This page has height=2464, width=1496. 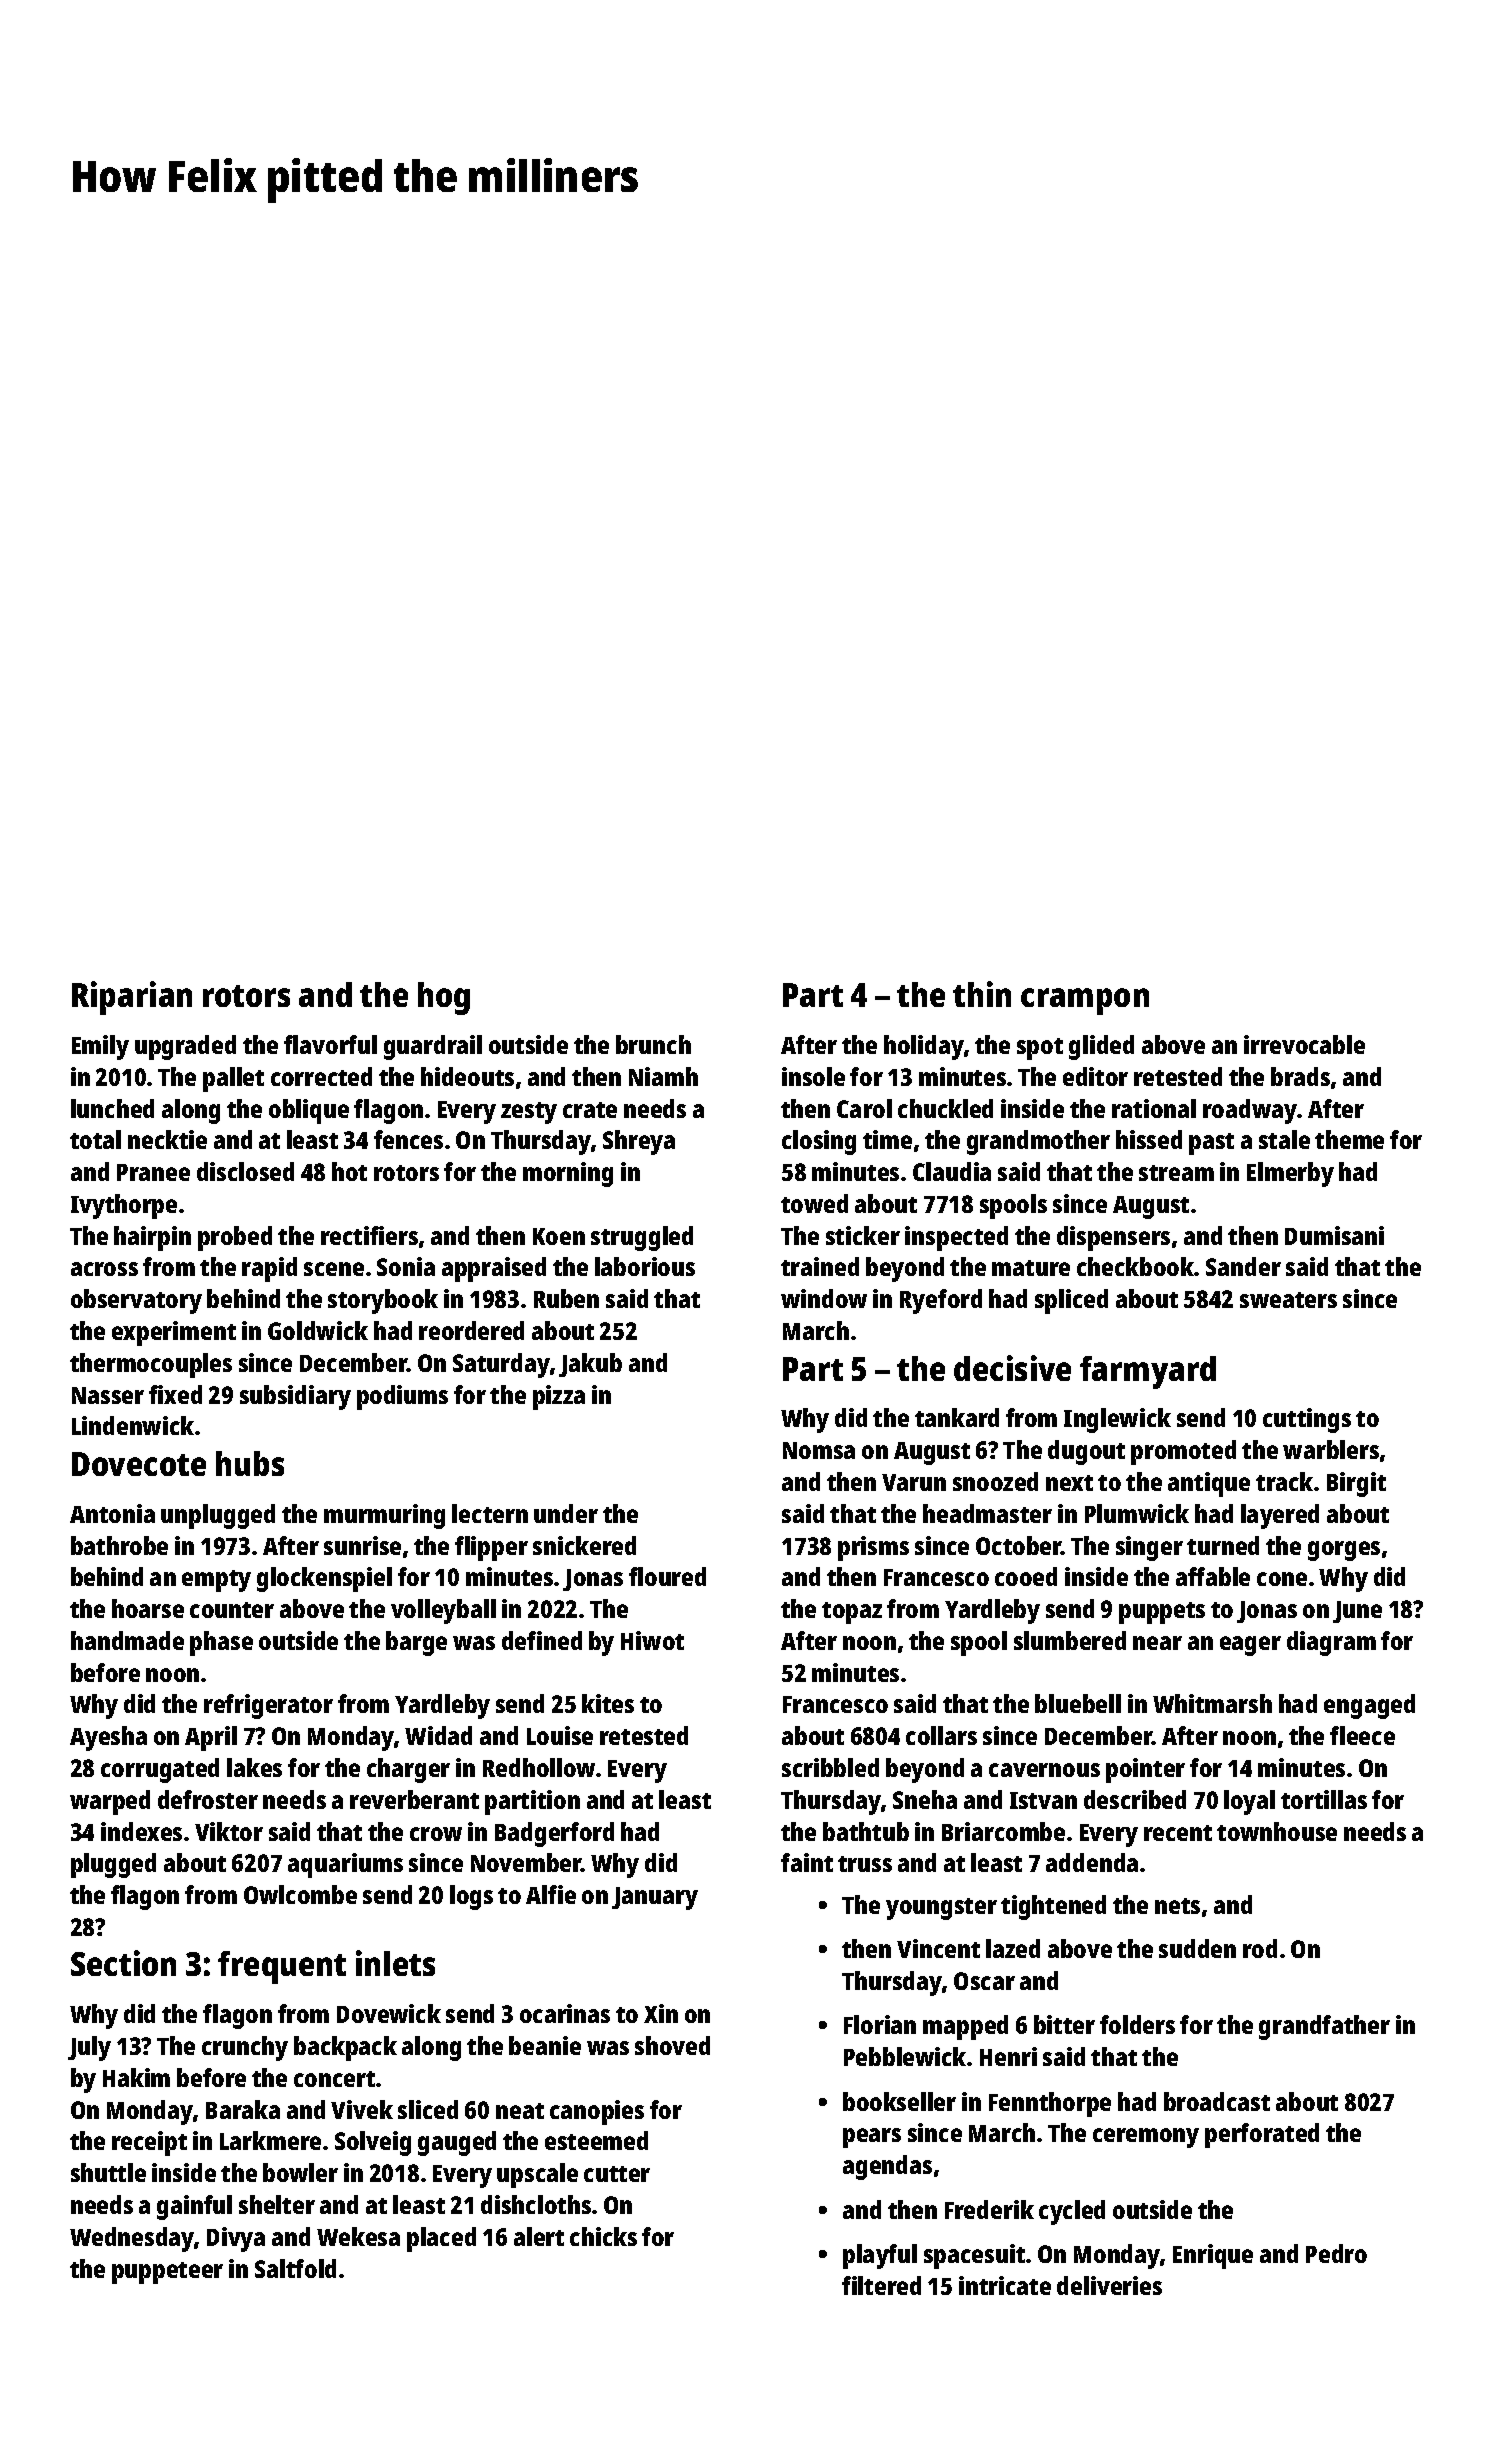 What do you see at coordinates (830, 1767) in the page?
I see `scribbled` at bounding box center [830, 1767].
